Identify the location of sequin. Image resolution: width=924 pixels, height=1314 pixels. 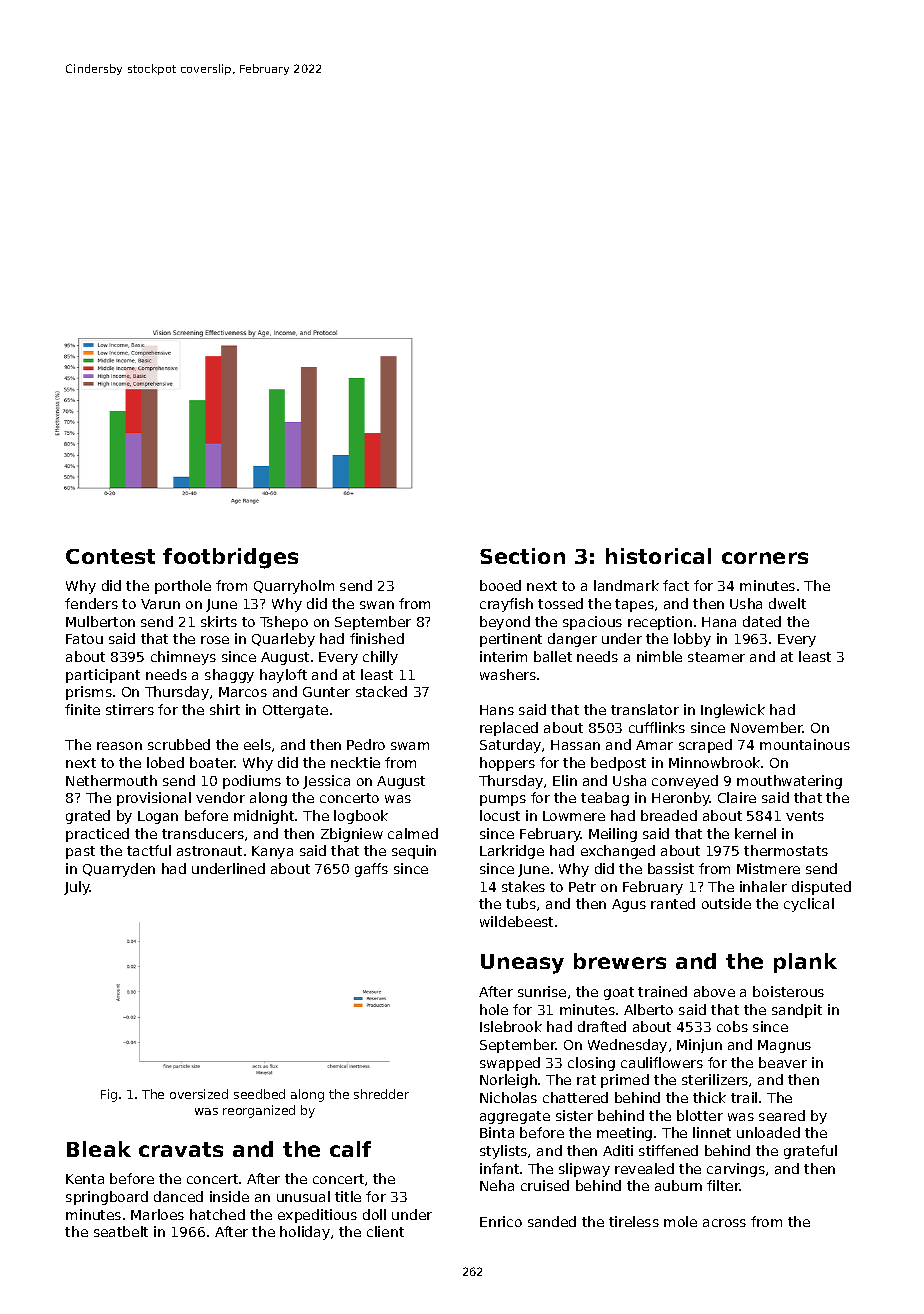
(414, 852).
